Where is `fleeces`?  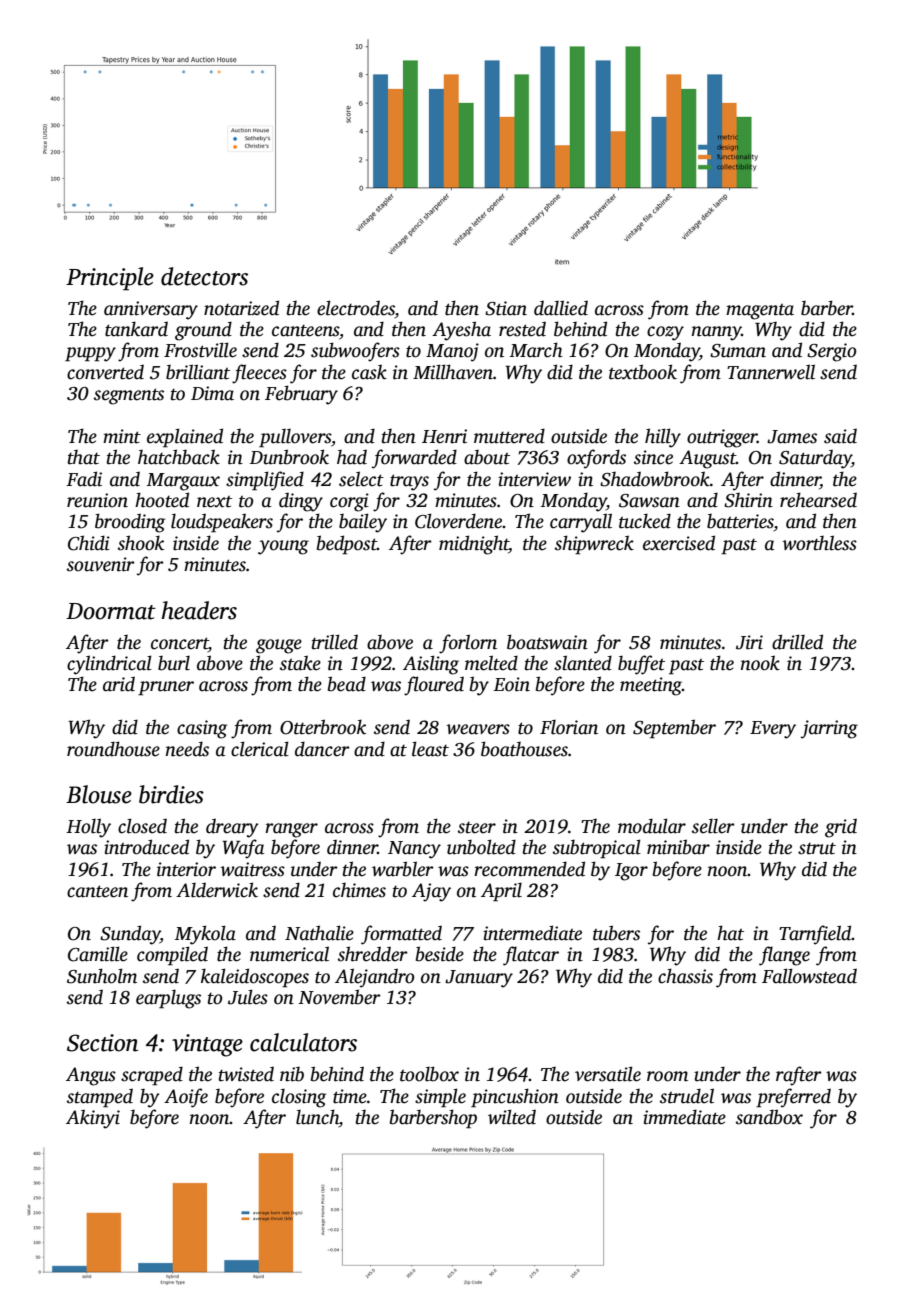 fleeces is located at coordinates (259, 374).
